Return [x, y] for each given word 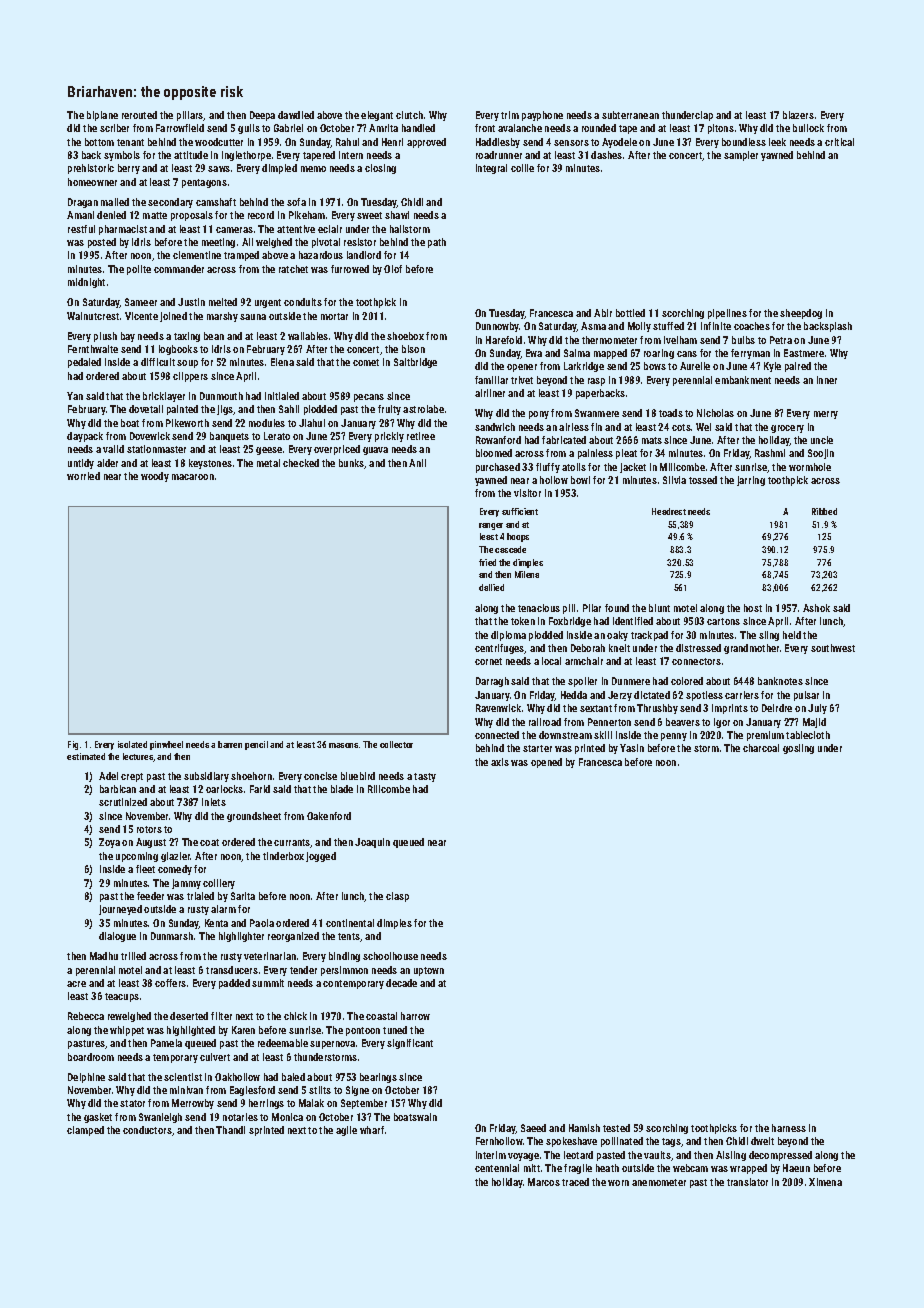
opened [546, 763]
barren [230, 744]
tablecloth [808, 735]
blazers [798, 115]
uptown [429, 971]
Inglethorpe [246, 156]
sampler [741, 156]
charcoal [761, 748]
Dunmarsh [172, 936]
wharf [372, 1130]
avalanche [520, 128]
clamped [85, 1131]
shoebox [405, 336]
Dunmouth [221, 396]
